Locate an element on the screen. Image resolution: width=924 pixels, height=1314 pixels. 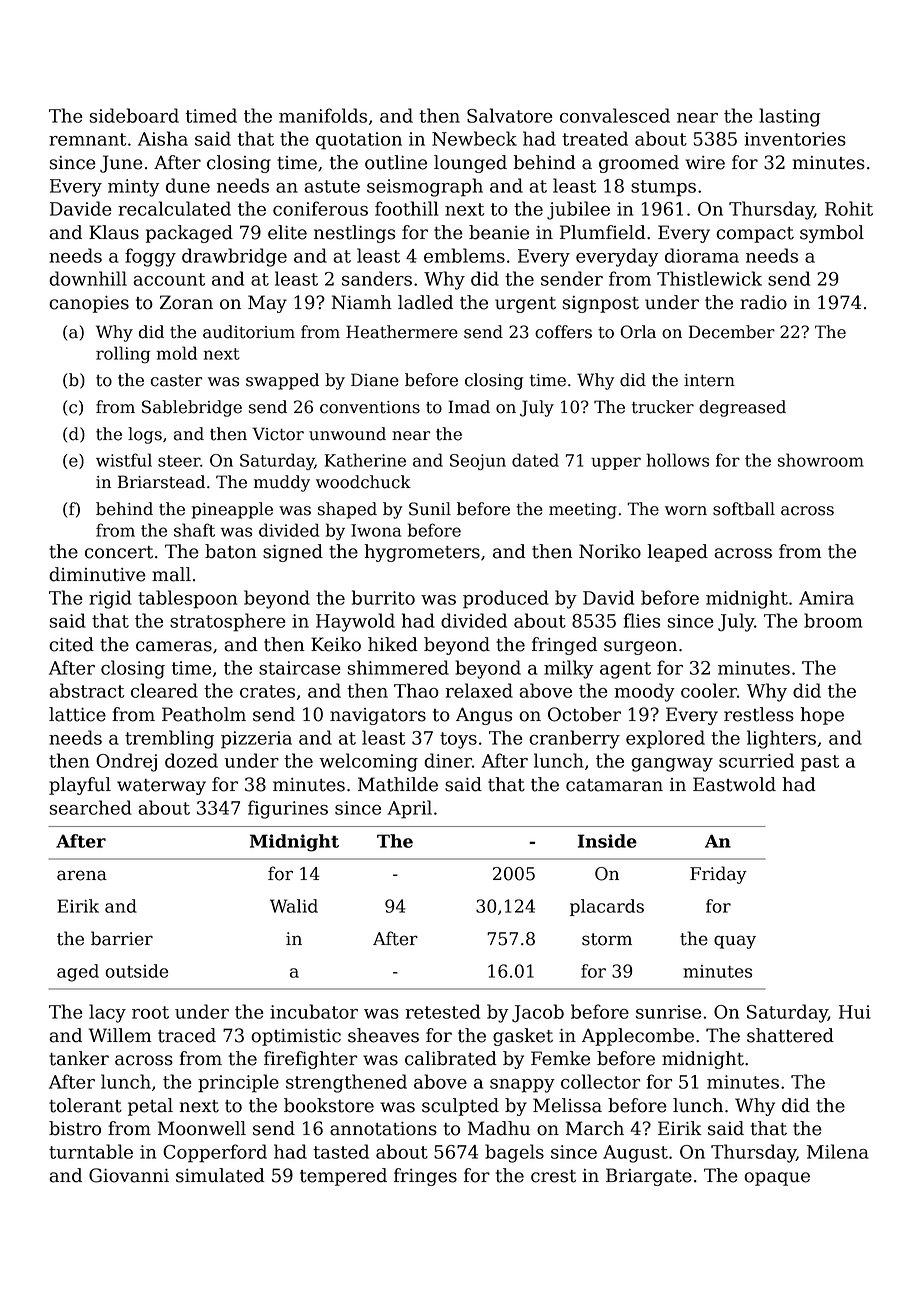
wistful is located at coordinates (124, 460).
